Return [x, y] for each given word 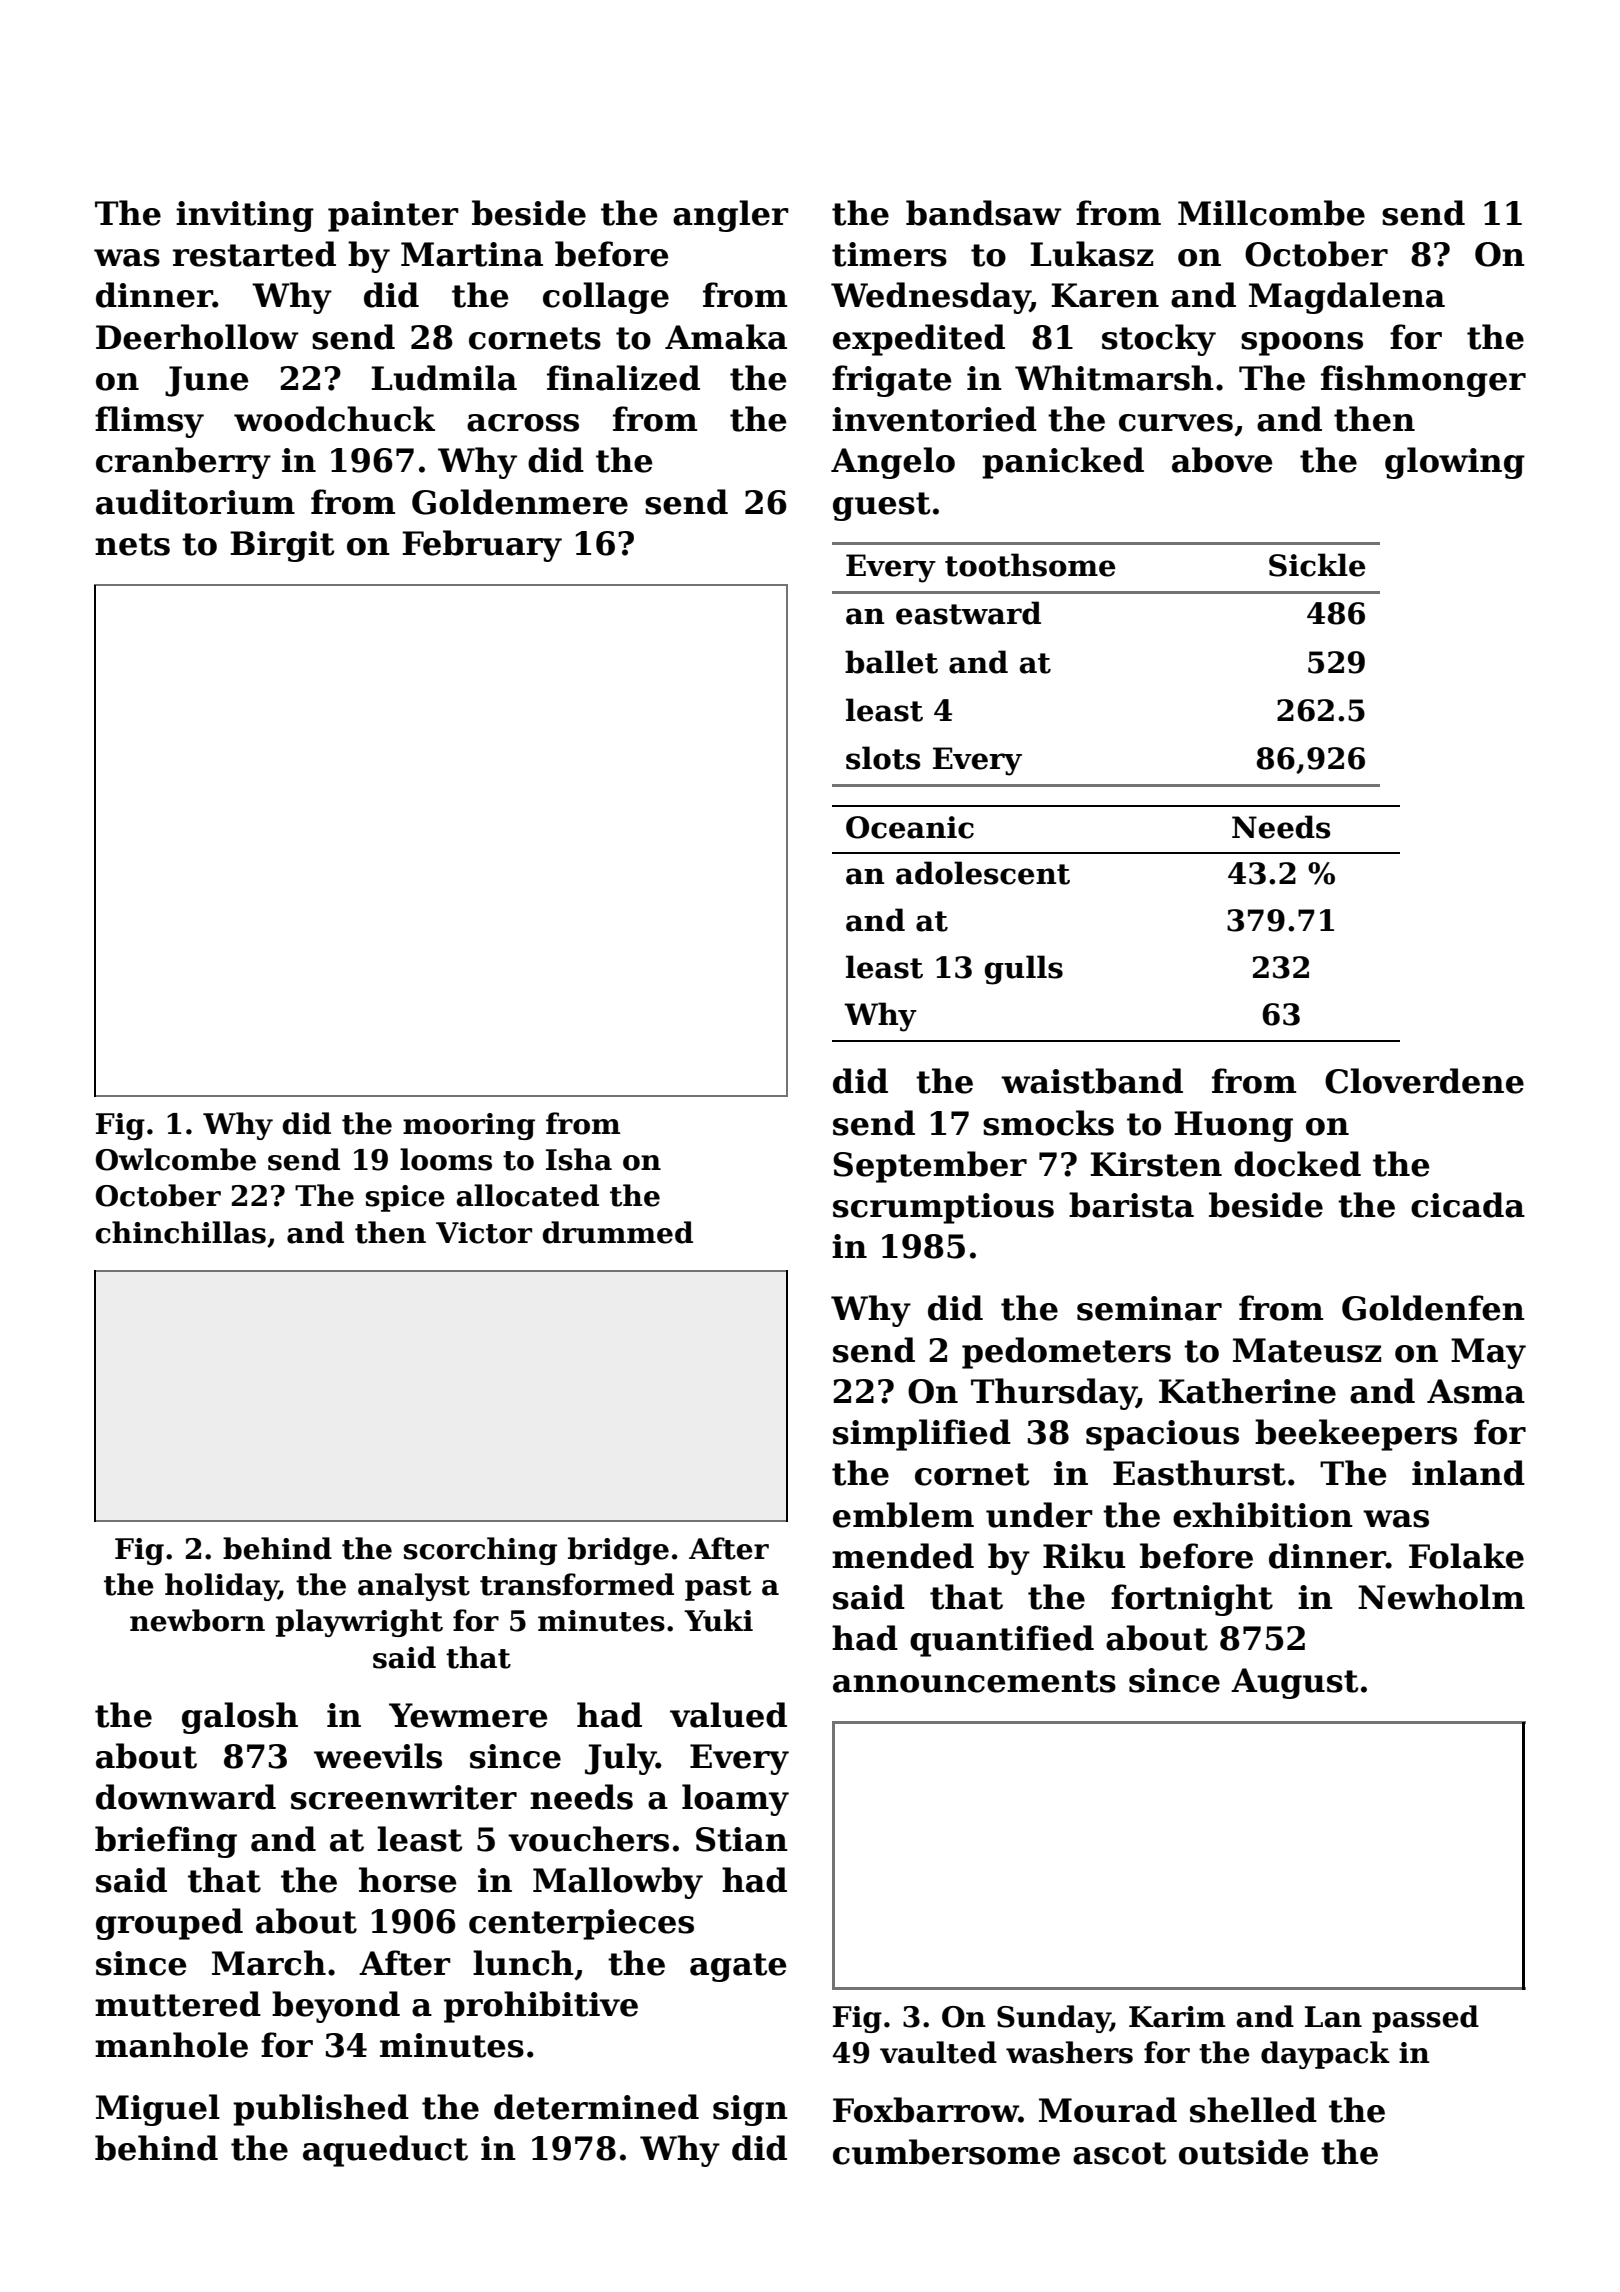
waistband [1092, 1081]
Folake [1466, 1556]
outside [1244, 2152]
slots [883, 758]
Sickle [1317, 565]
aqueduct [385, 2151]
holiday [221, 1587]
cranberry [183, 463]
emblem [903, 1515]
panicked [1063, 463]
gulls [1024, 970]
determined [596, 2107]
